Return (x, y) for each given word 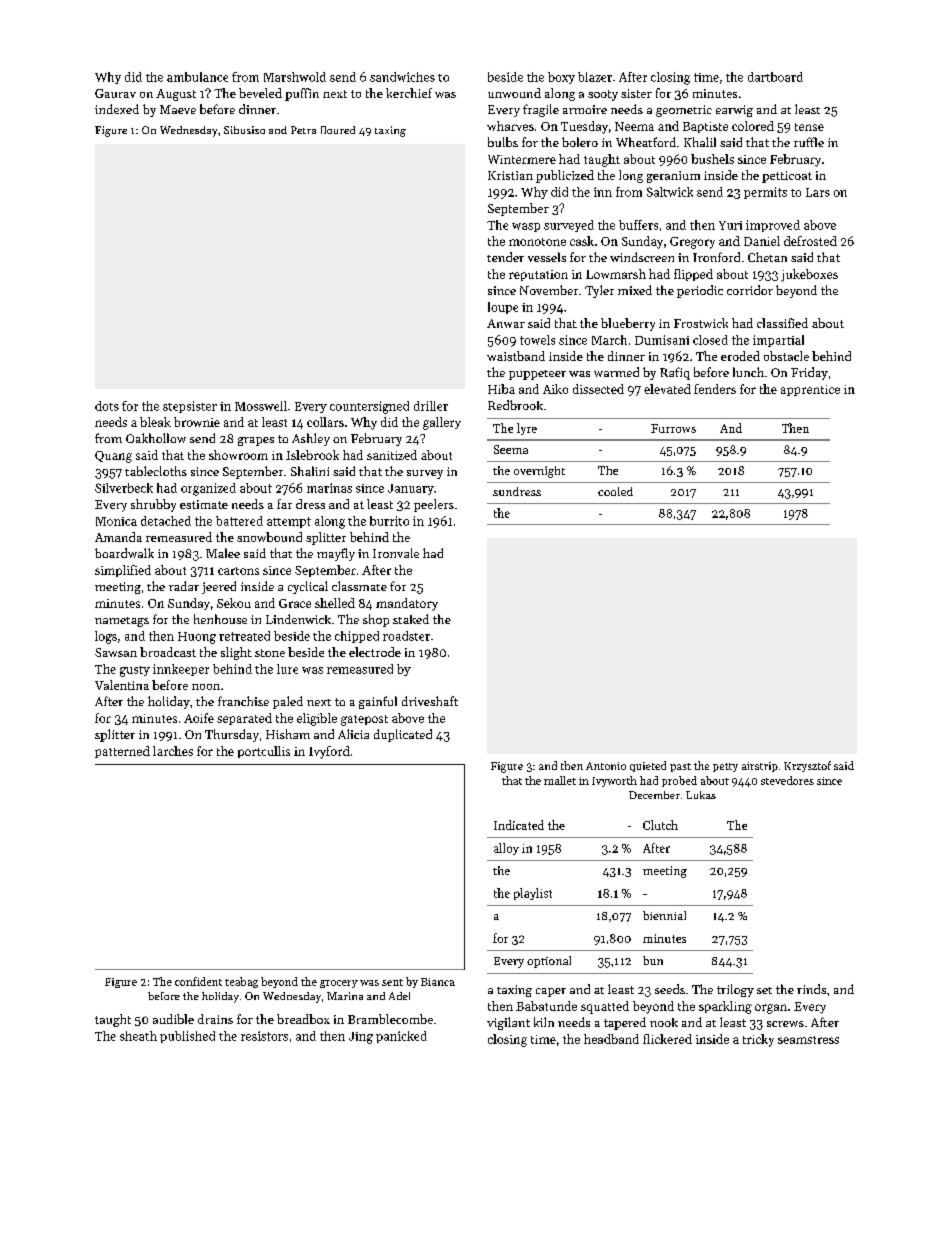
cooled (615, 491)
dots (107, 406)
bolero (580, 142)
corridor (750, 290)
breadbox (303, 1019)
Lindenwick (298, 619)
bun (653, 960)
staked (411, 619)
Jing (361, 1038)
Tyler (599, 291)
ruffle (809, 142)
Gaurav (115, 93)
